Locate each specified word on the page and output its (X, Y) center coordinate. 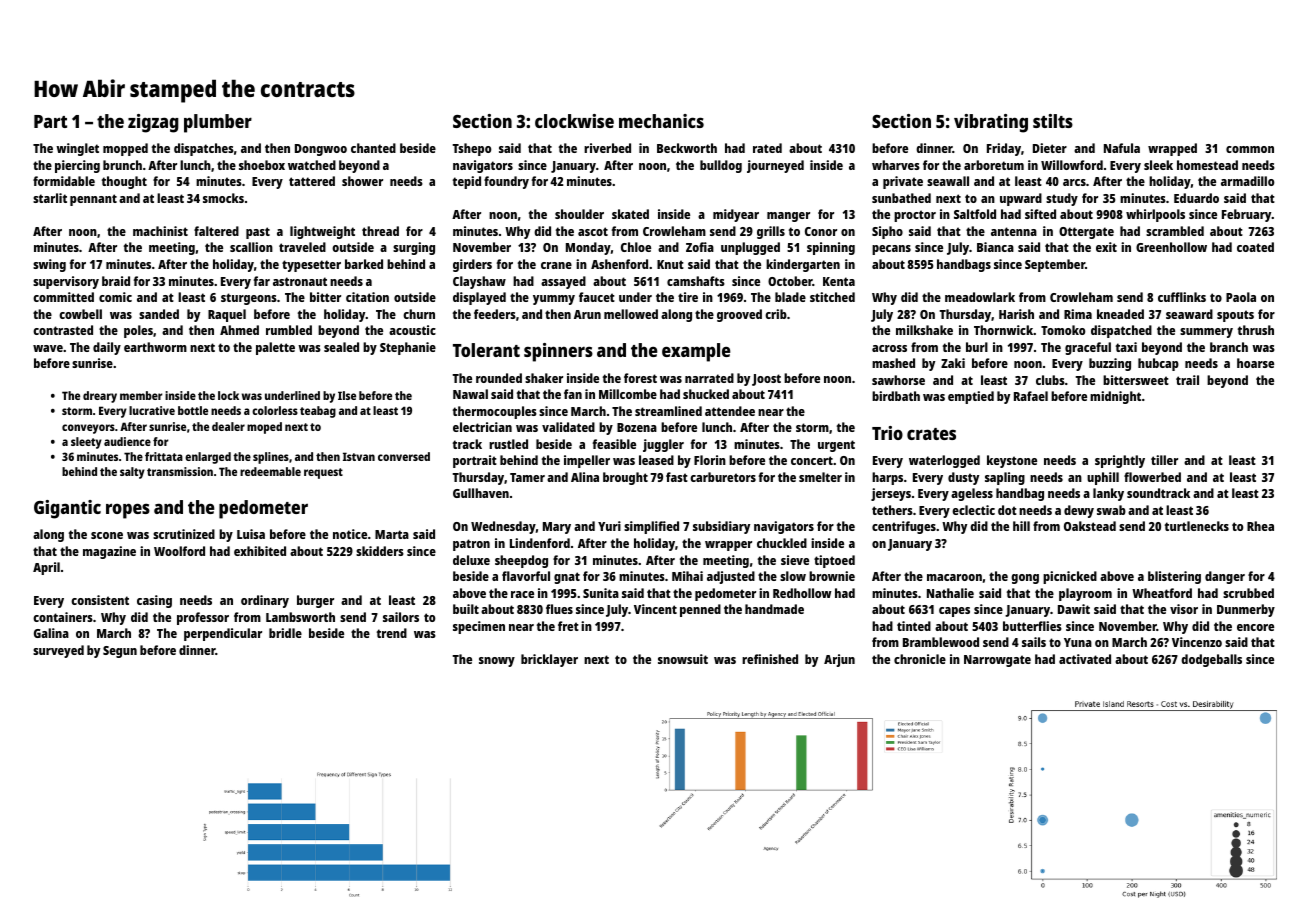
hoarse (1255, 363)
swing (49, 265)
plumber (218, 123)
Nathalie (950, 593)
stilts (1053, 121)
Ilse (347, 395)
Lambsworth (300, 617)
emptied (971, 397)
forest (640, 378)
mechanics (661, 121)
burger (315, 601)
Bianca (995, 247)
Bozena (637, 427)
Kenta (839, 281)
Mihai (687, 576)
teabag (318, 412)
